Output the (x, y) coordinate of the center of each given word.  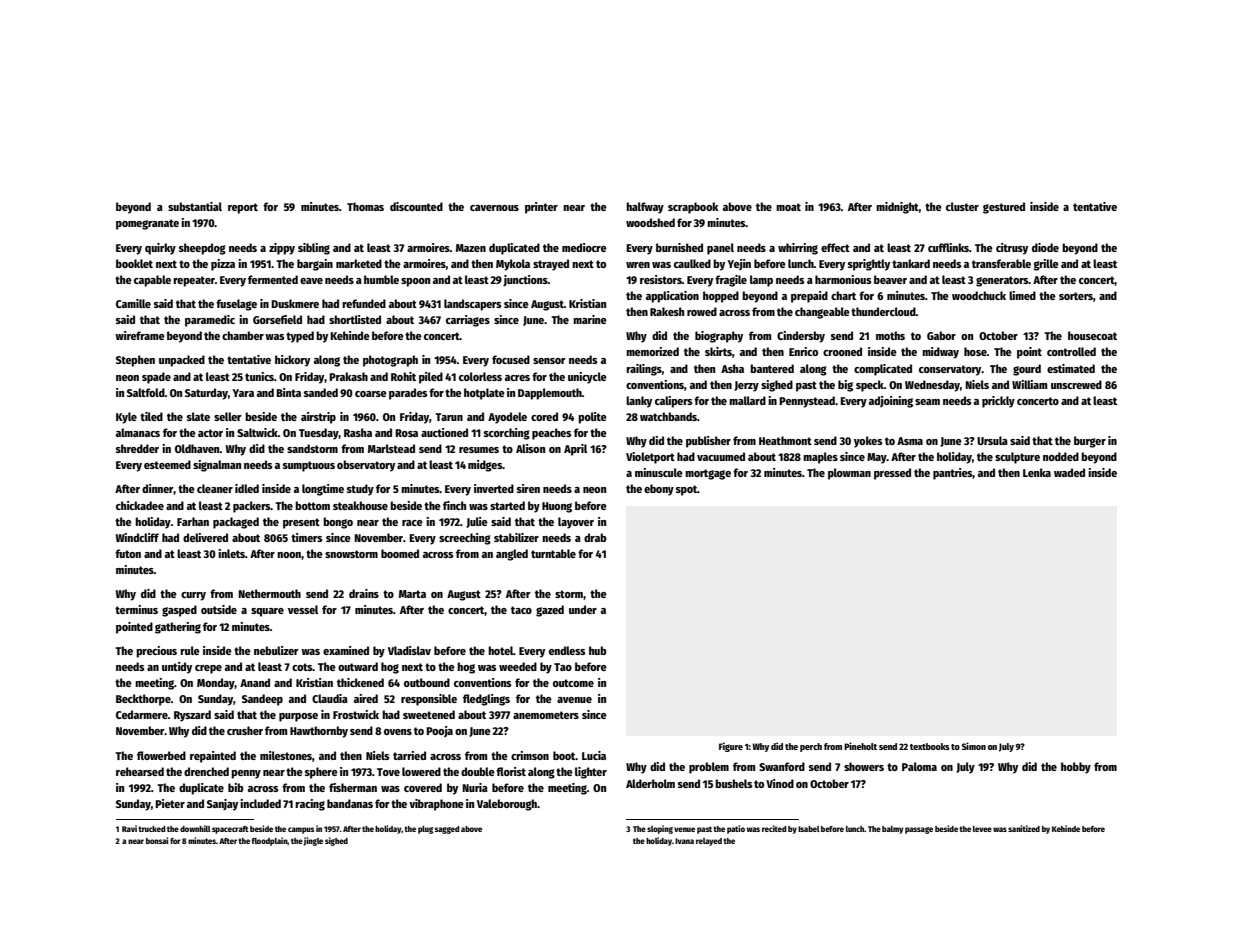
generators (1002, 281)
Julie (477, 522)
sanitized (1024, 828)
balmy (892, 830)
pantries (953, 474)
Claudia (330, 698)
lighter (591, 773)
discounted (416, 206)
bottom (312, 505)
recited (774, 828)
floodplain (269, 841)
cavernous (494, 208)
